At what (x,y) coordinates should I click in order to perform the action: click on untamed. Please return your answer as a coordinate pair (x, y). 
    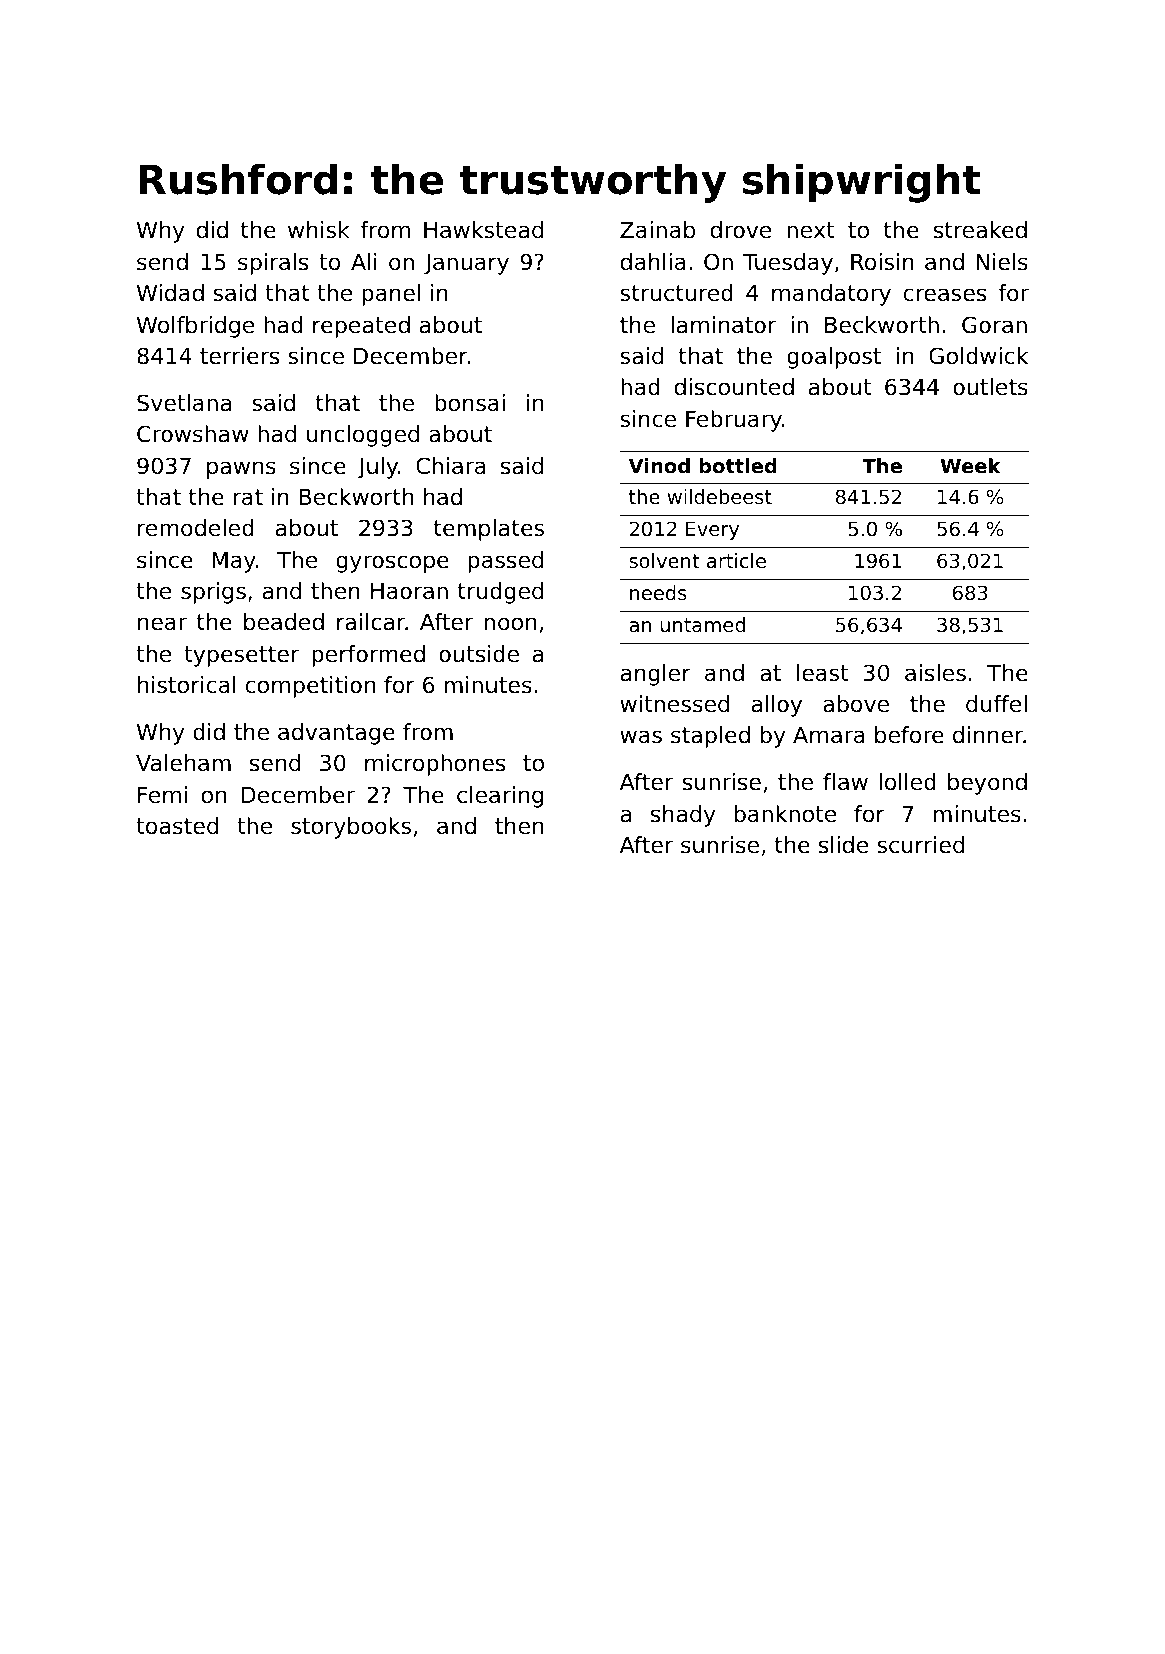
    Looking at the image, I should click on (702, 625).
